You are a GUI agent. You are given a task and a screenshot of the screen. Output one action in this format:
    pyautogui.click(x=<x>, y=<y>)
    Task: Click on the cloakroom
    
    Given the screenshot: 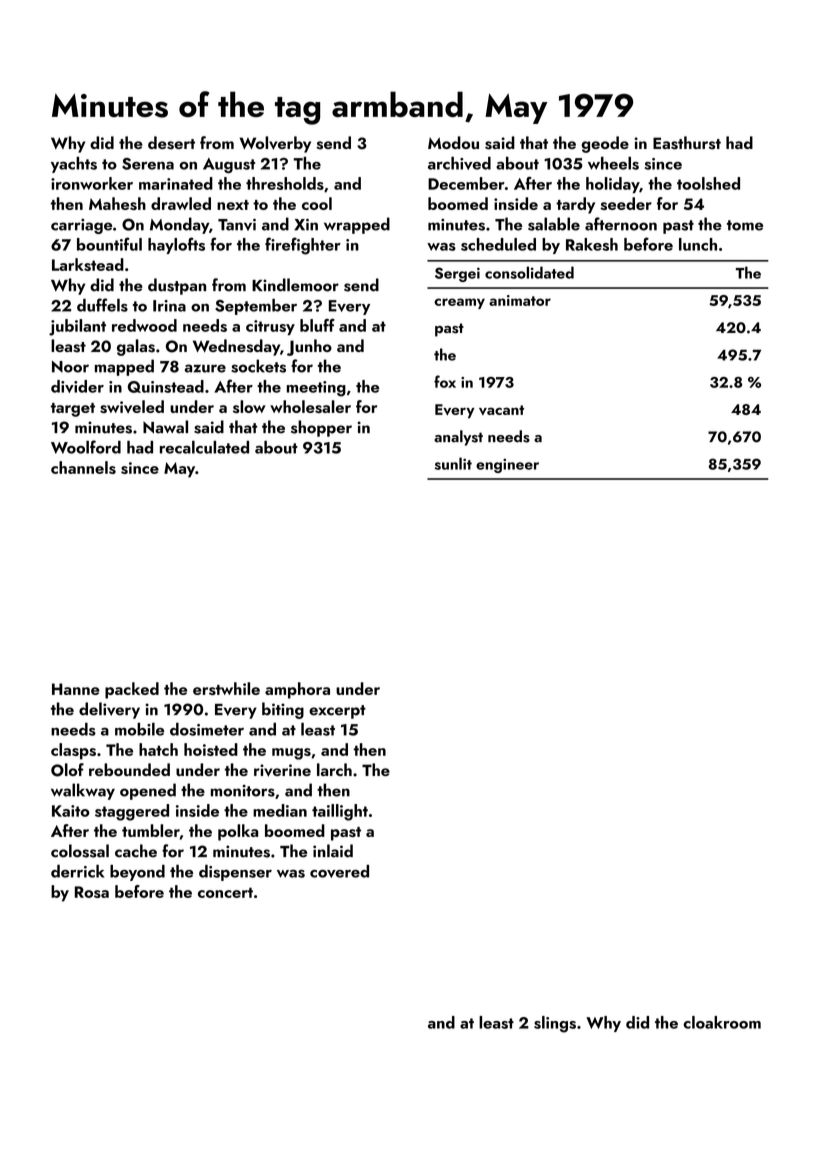 What is the action you would take?
    pyautogui.click(x=722, y=1022)
